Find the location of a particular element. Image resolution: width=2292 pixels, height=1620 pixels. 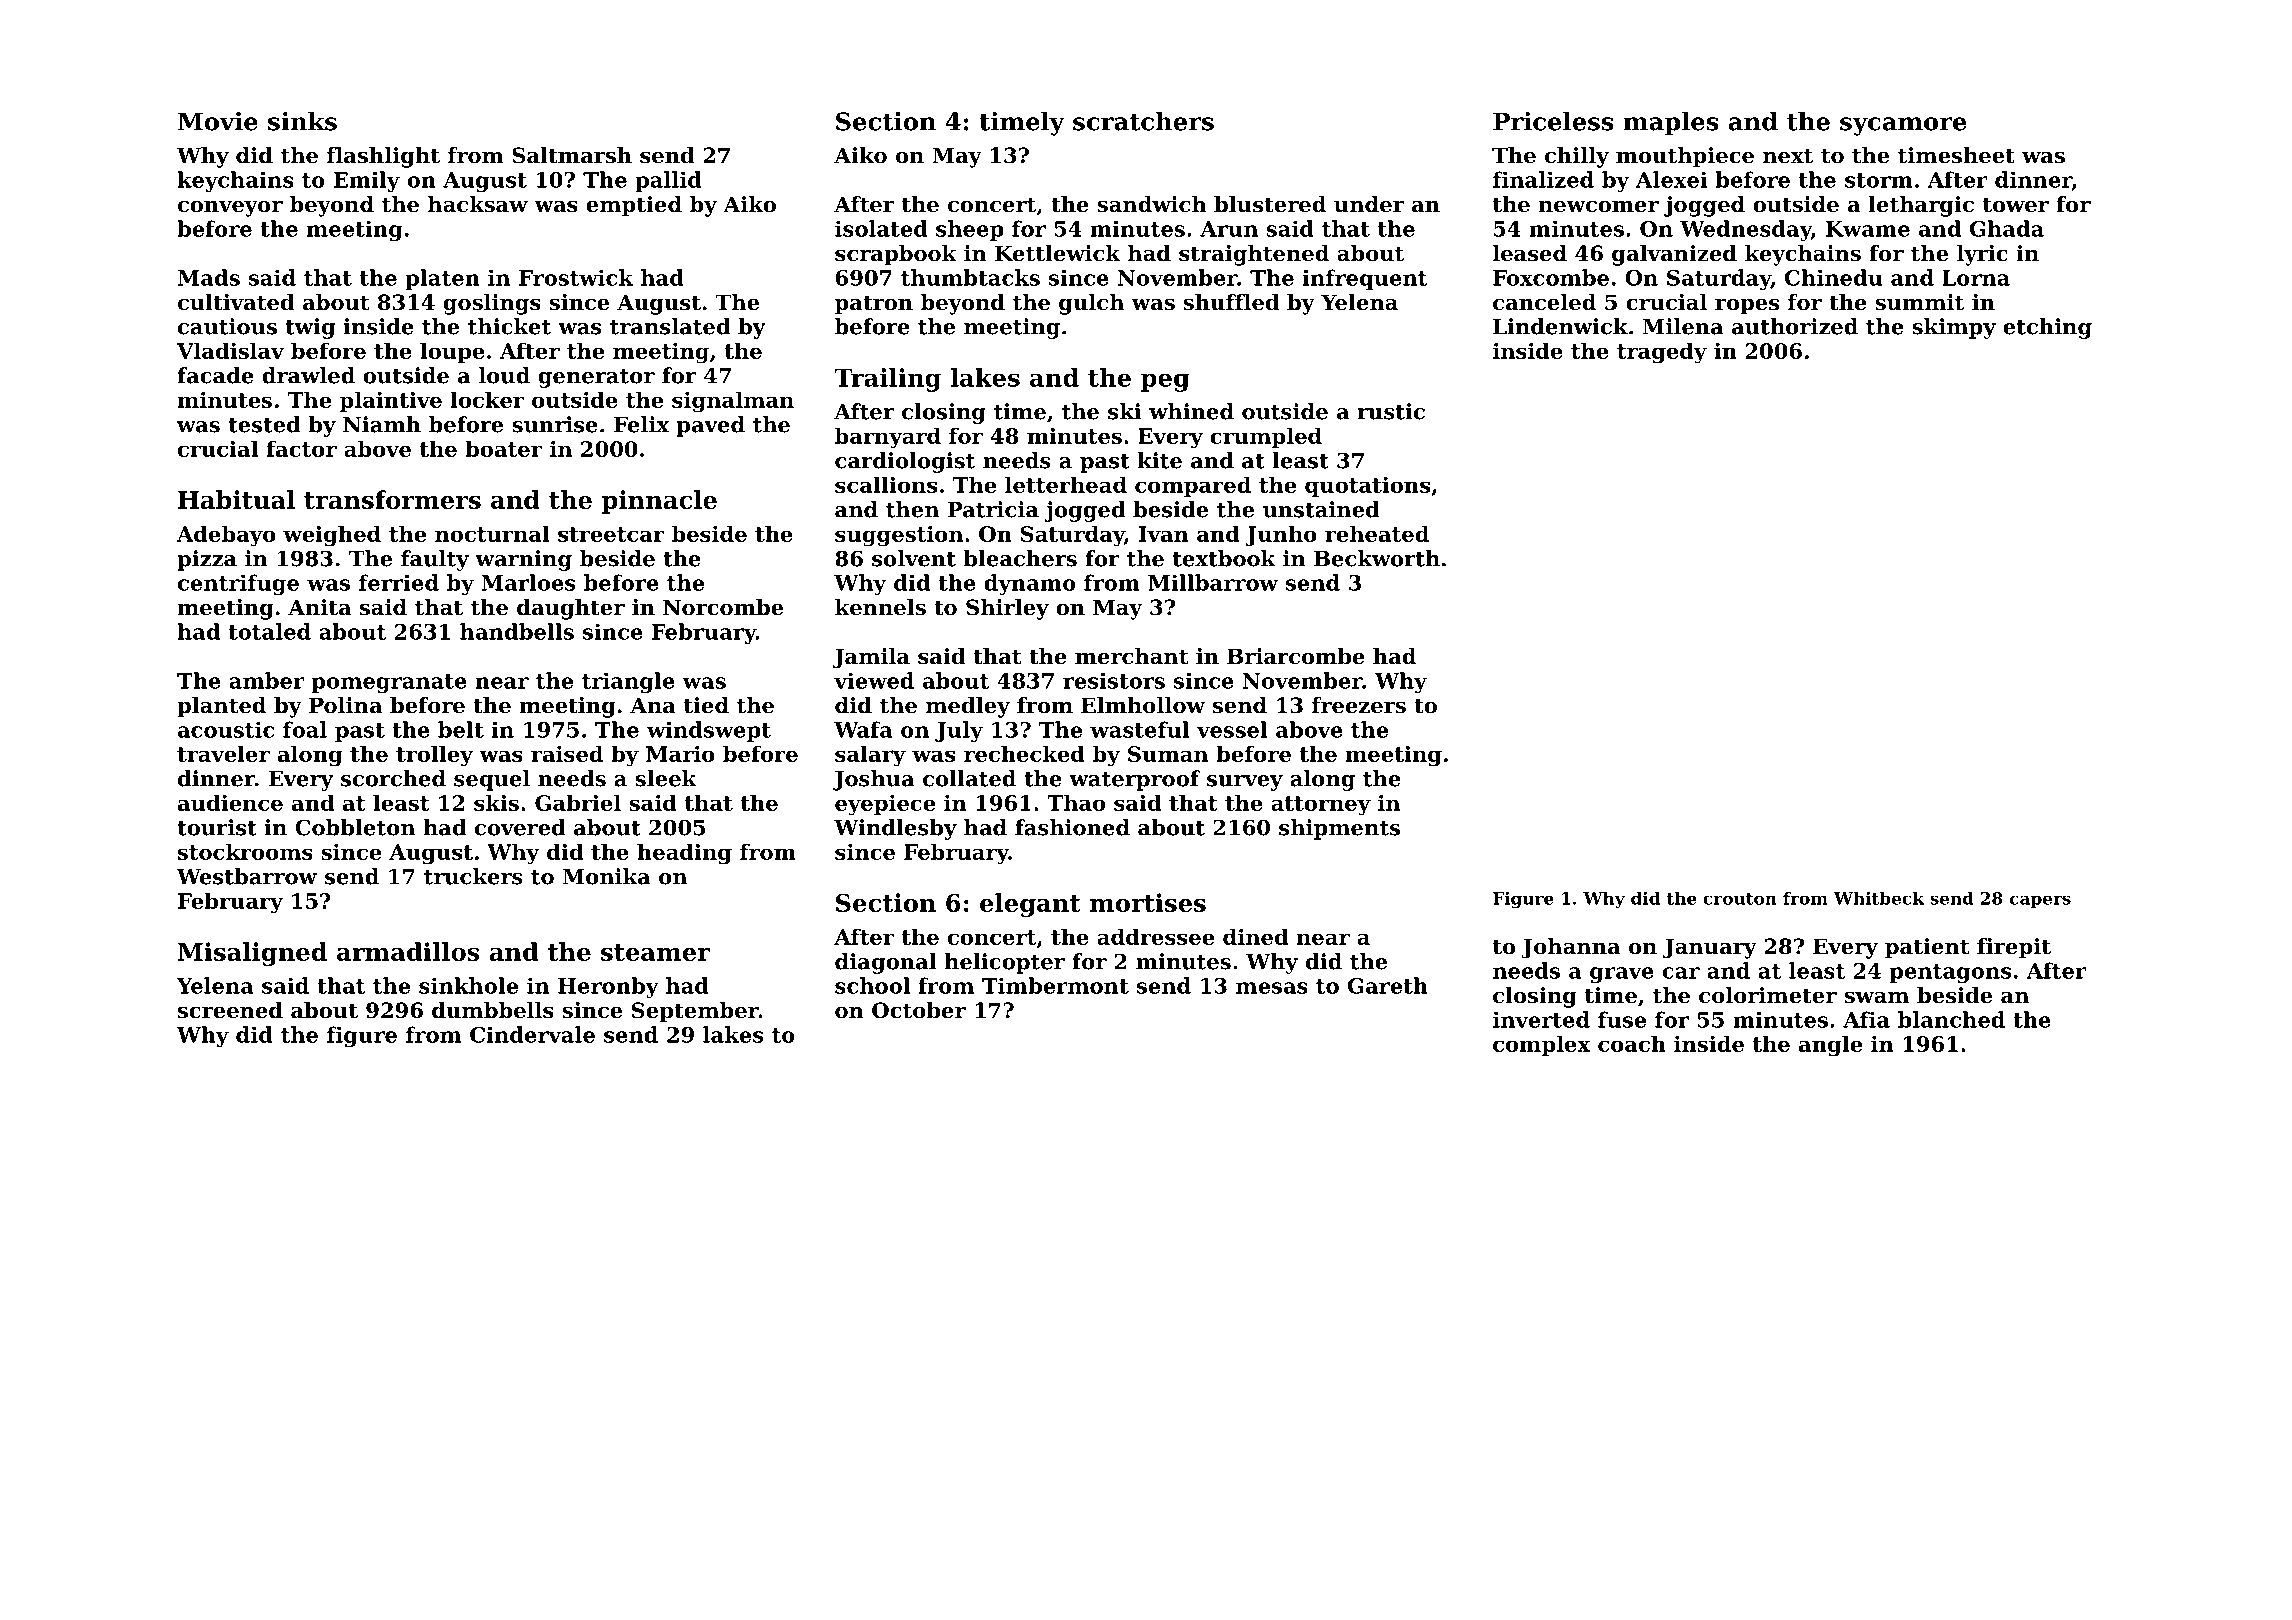

Lorna is located at coordinates (1976, 278).
